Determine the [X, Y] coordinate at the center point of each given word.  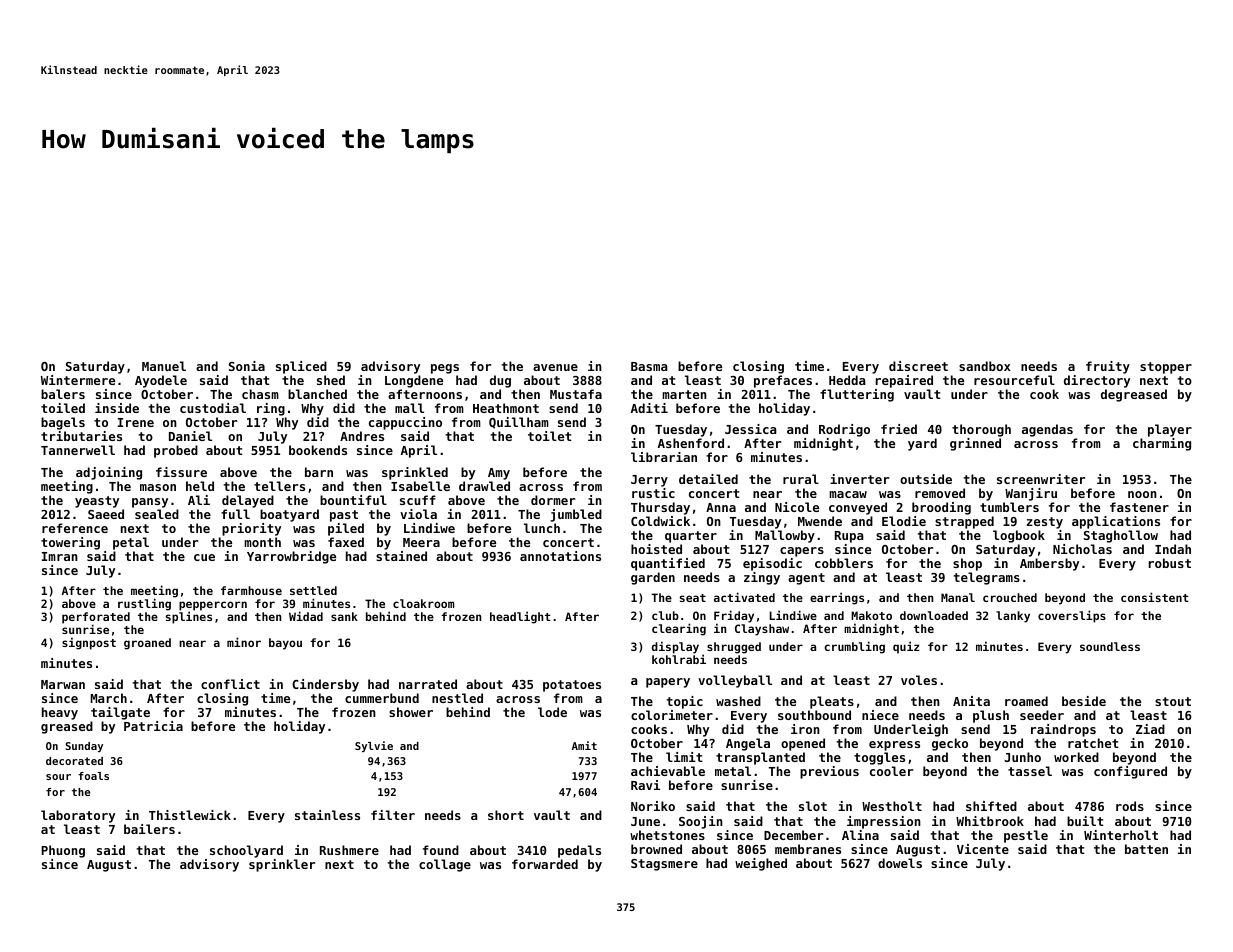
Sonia [247, 366]
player [1170, 430]
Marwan [63, 684]
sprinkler [282, 865]
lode [552, 712]
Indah [1173, 549]
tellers [279, 486]
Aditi [649, 408]
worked [1076, 757]
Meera [421, 542]
